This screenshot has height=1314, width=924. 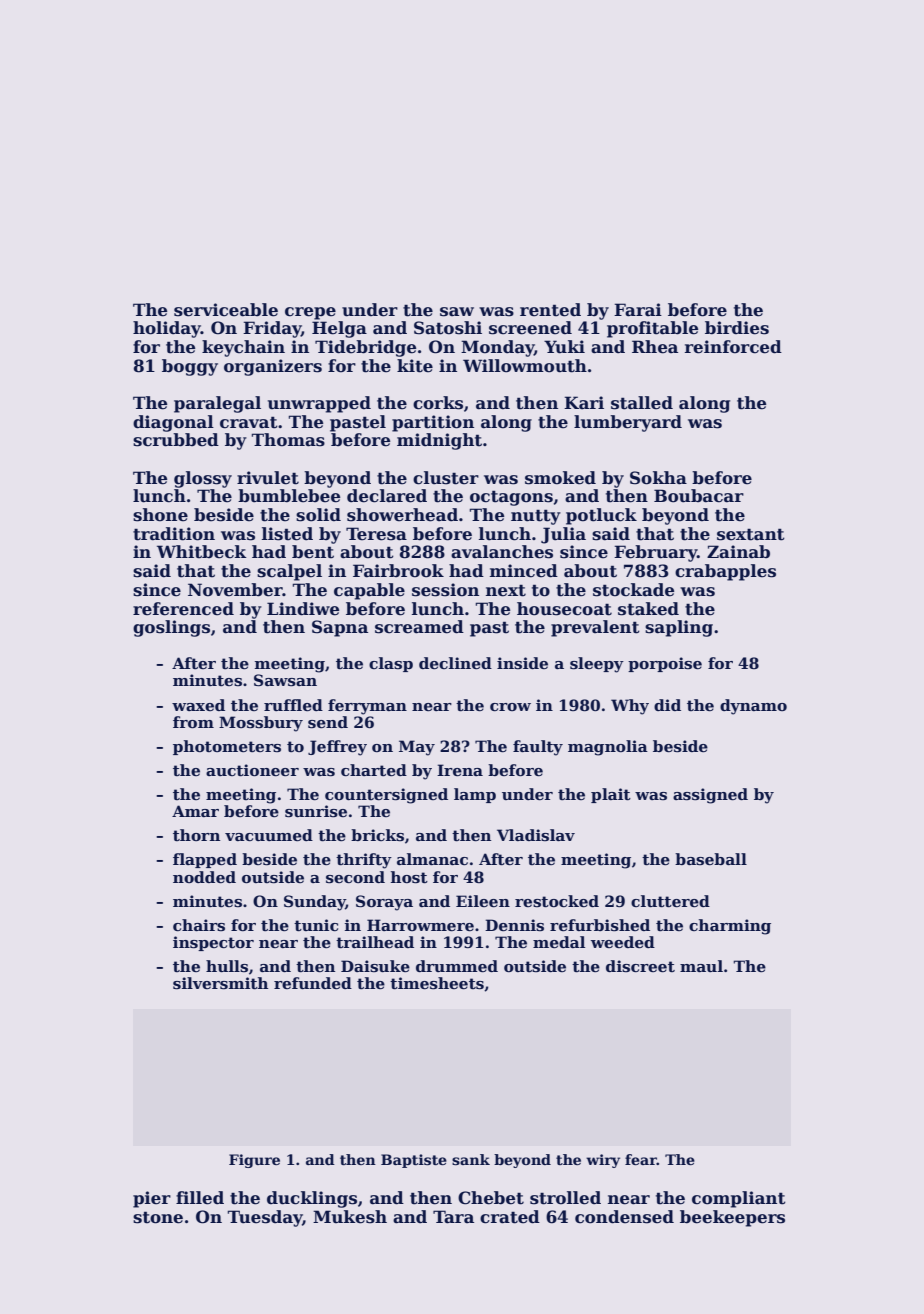 I want to click on Satoshi, so click(x=448, y=328).
